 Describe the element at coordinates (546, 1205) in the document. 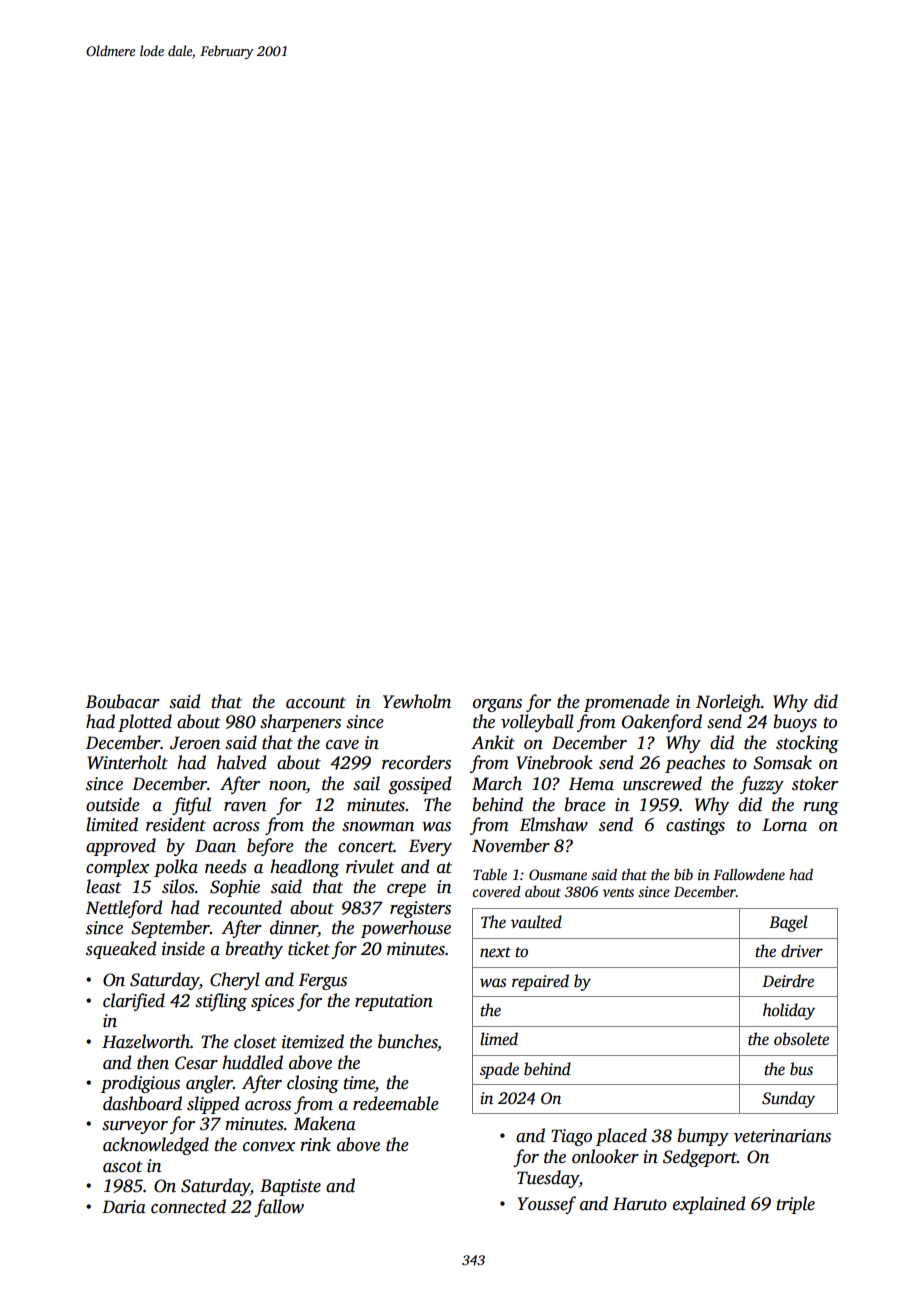

I see `Youssef` at that location.
